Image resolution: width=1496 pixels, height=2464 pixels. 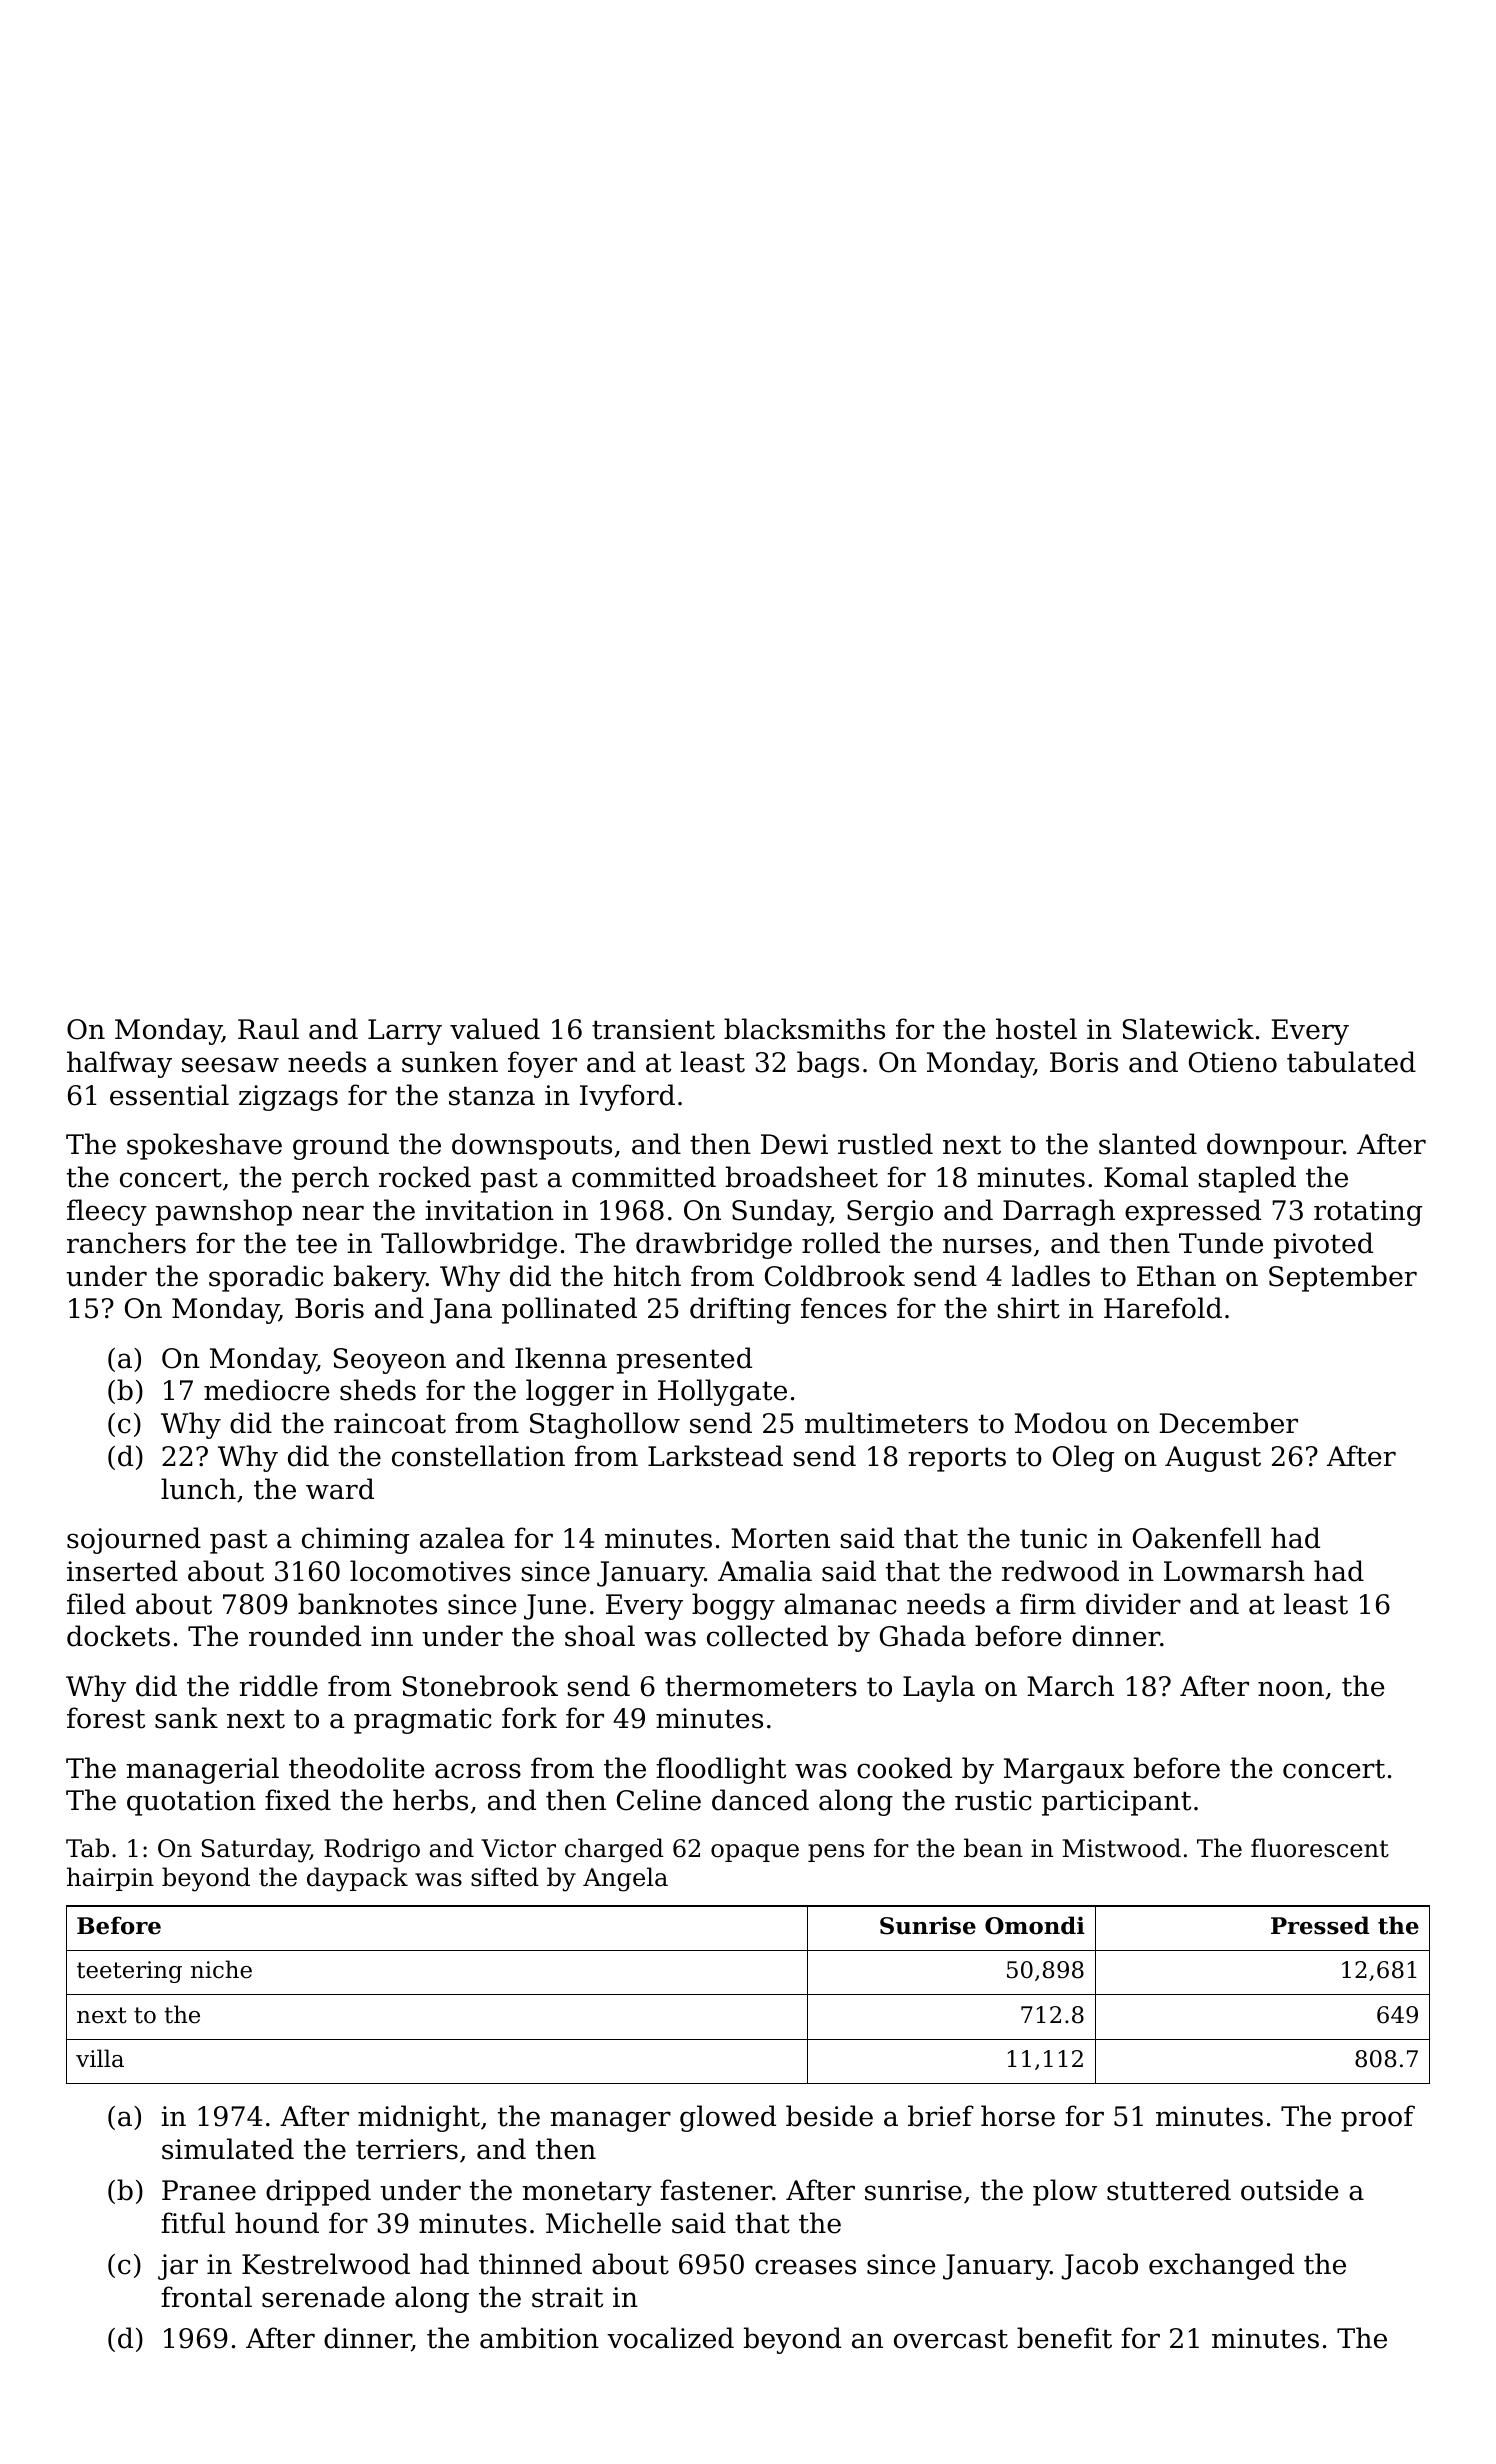 I want to click on theodolite, so click(x=357, y=1768).
